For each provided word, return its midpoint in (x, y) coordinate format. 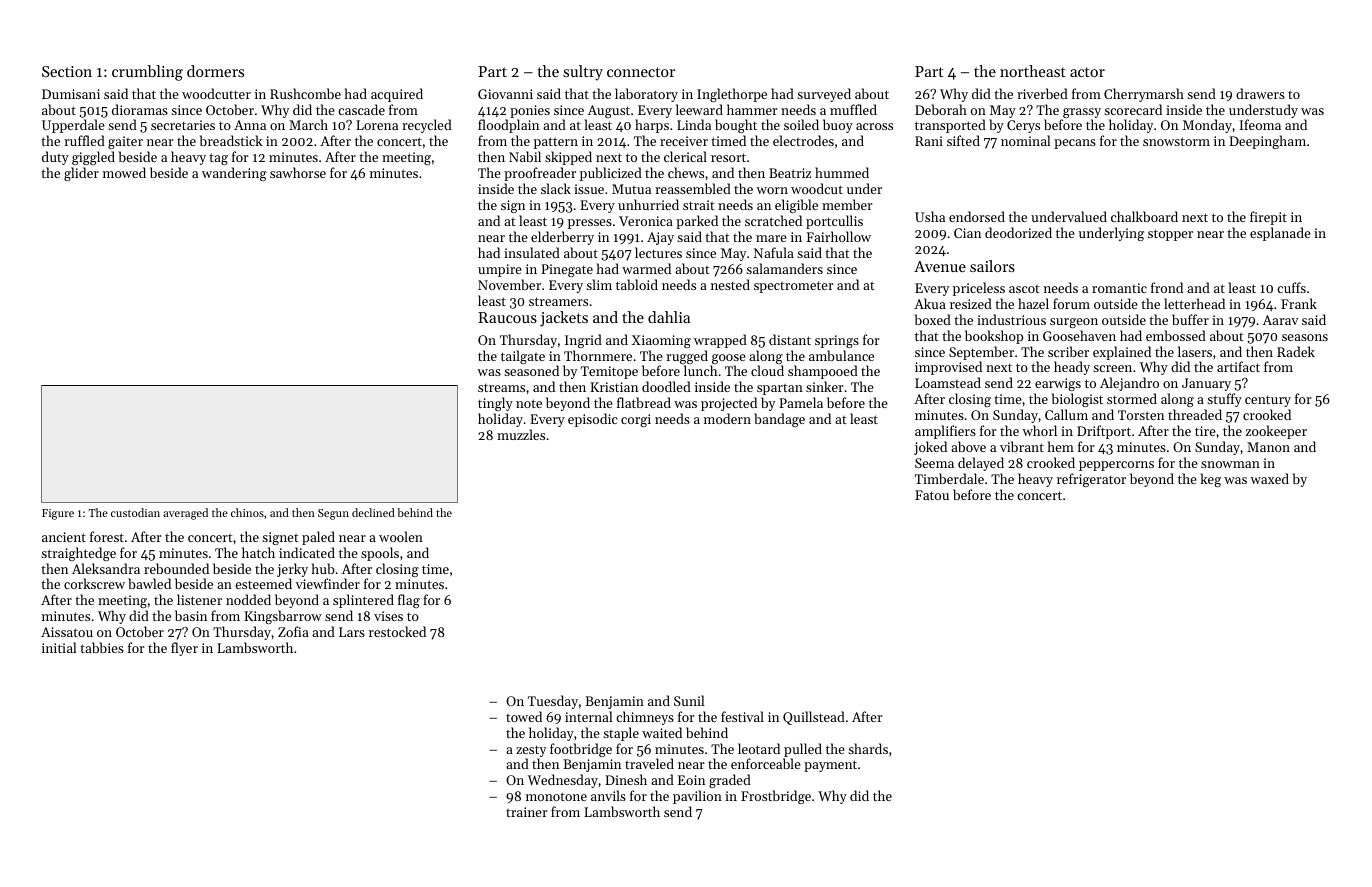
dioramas (140, 109)
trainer (527, 812)
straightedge (78, 554)
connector (641, 72)
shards (868, 748)
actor (1087, 72)
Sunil (689, 700)
